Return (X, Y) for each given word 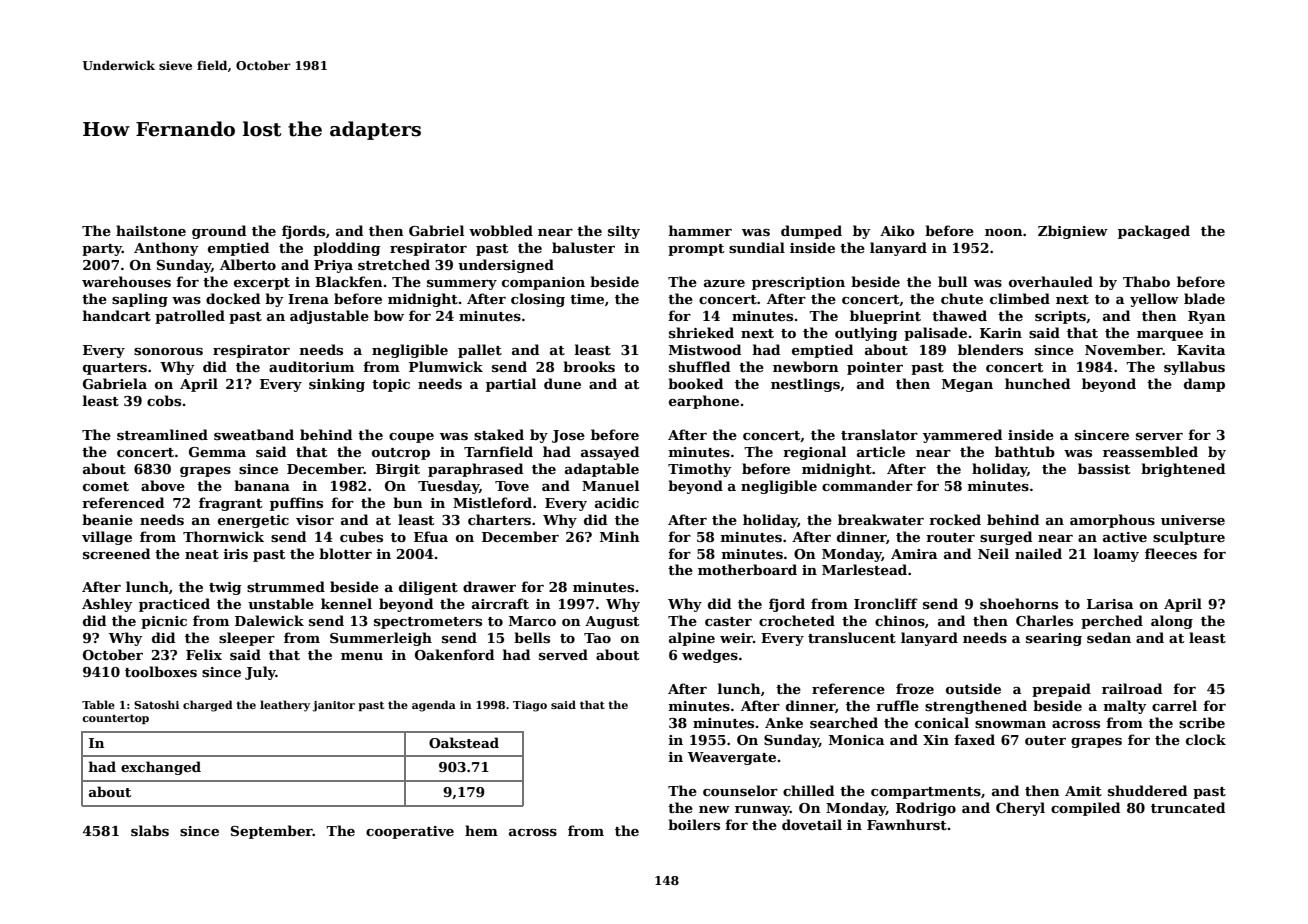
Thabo (1146, 281)
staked (499, 434)
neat (202, 554)
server (1159, 436)
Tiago (530, 706)
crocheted (797, 620)
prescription (798, 283)
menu (362, 656)
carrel (1174, 705)
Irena (308, 299)
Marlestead (864, 569)
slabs (150, 830)
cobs (164, 400)
